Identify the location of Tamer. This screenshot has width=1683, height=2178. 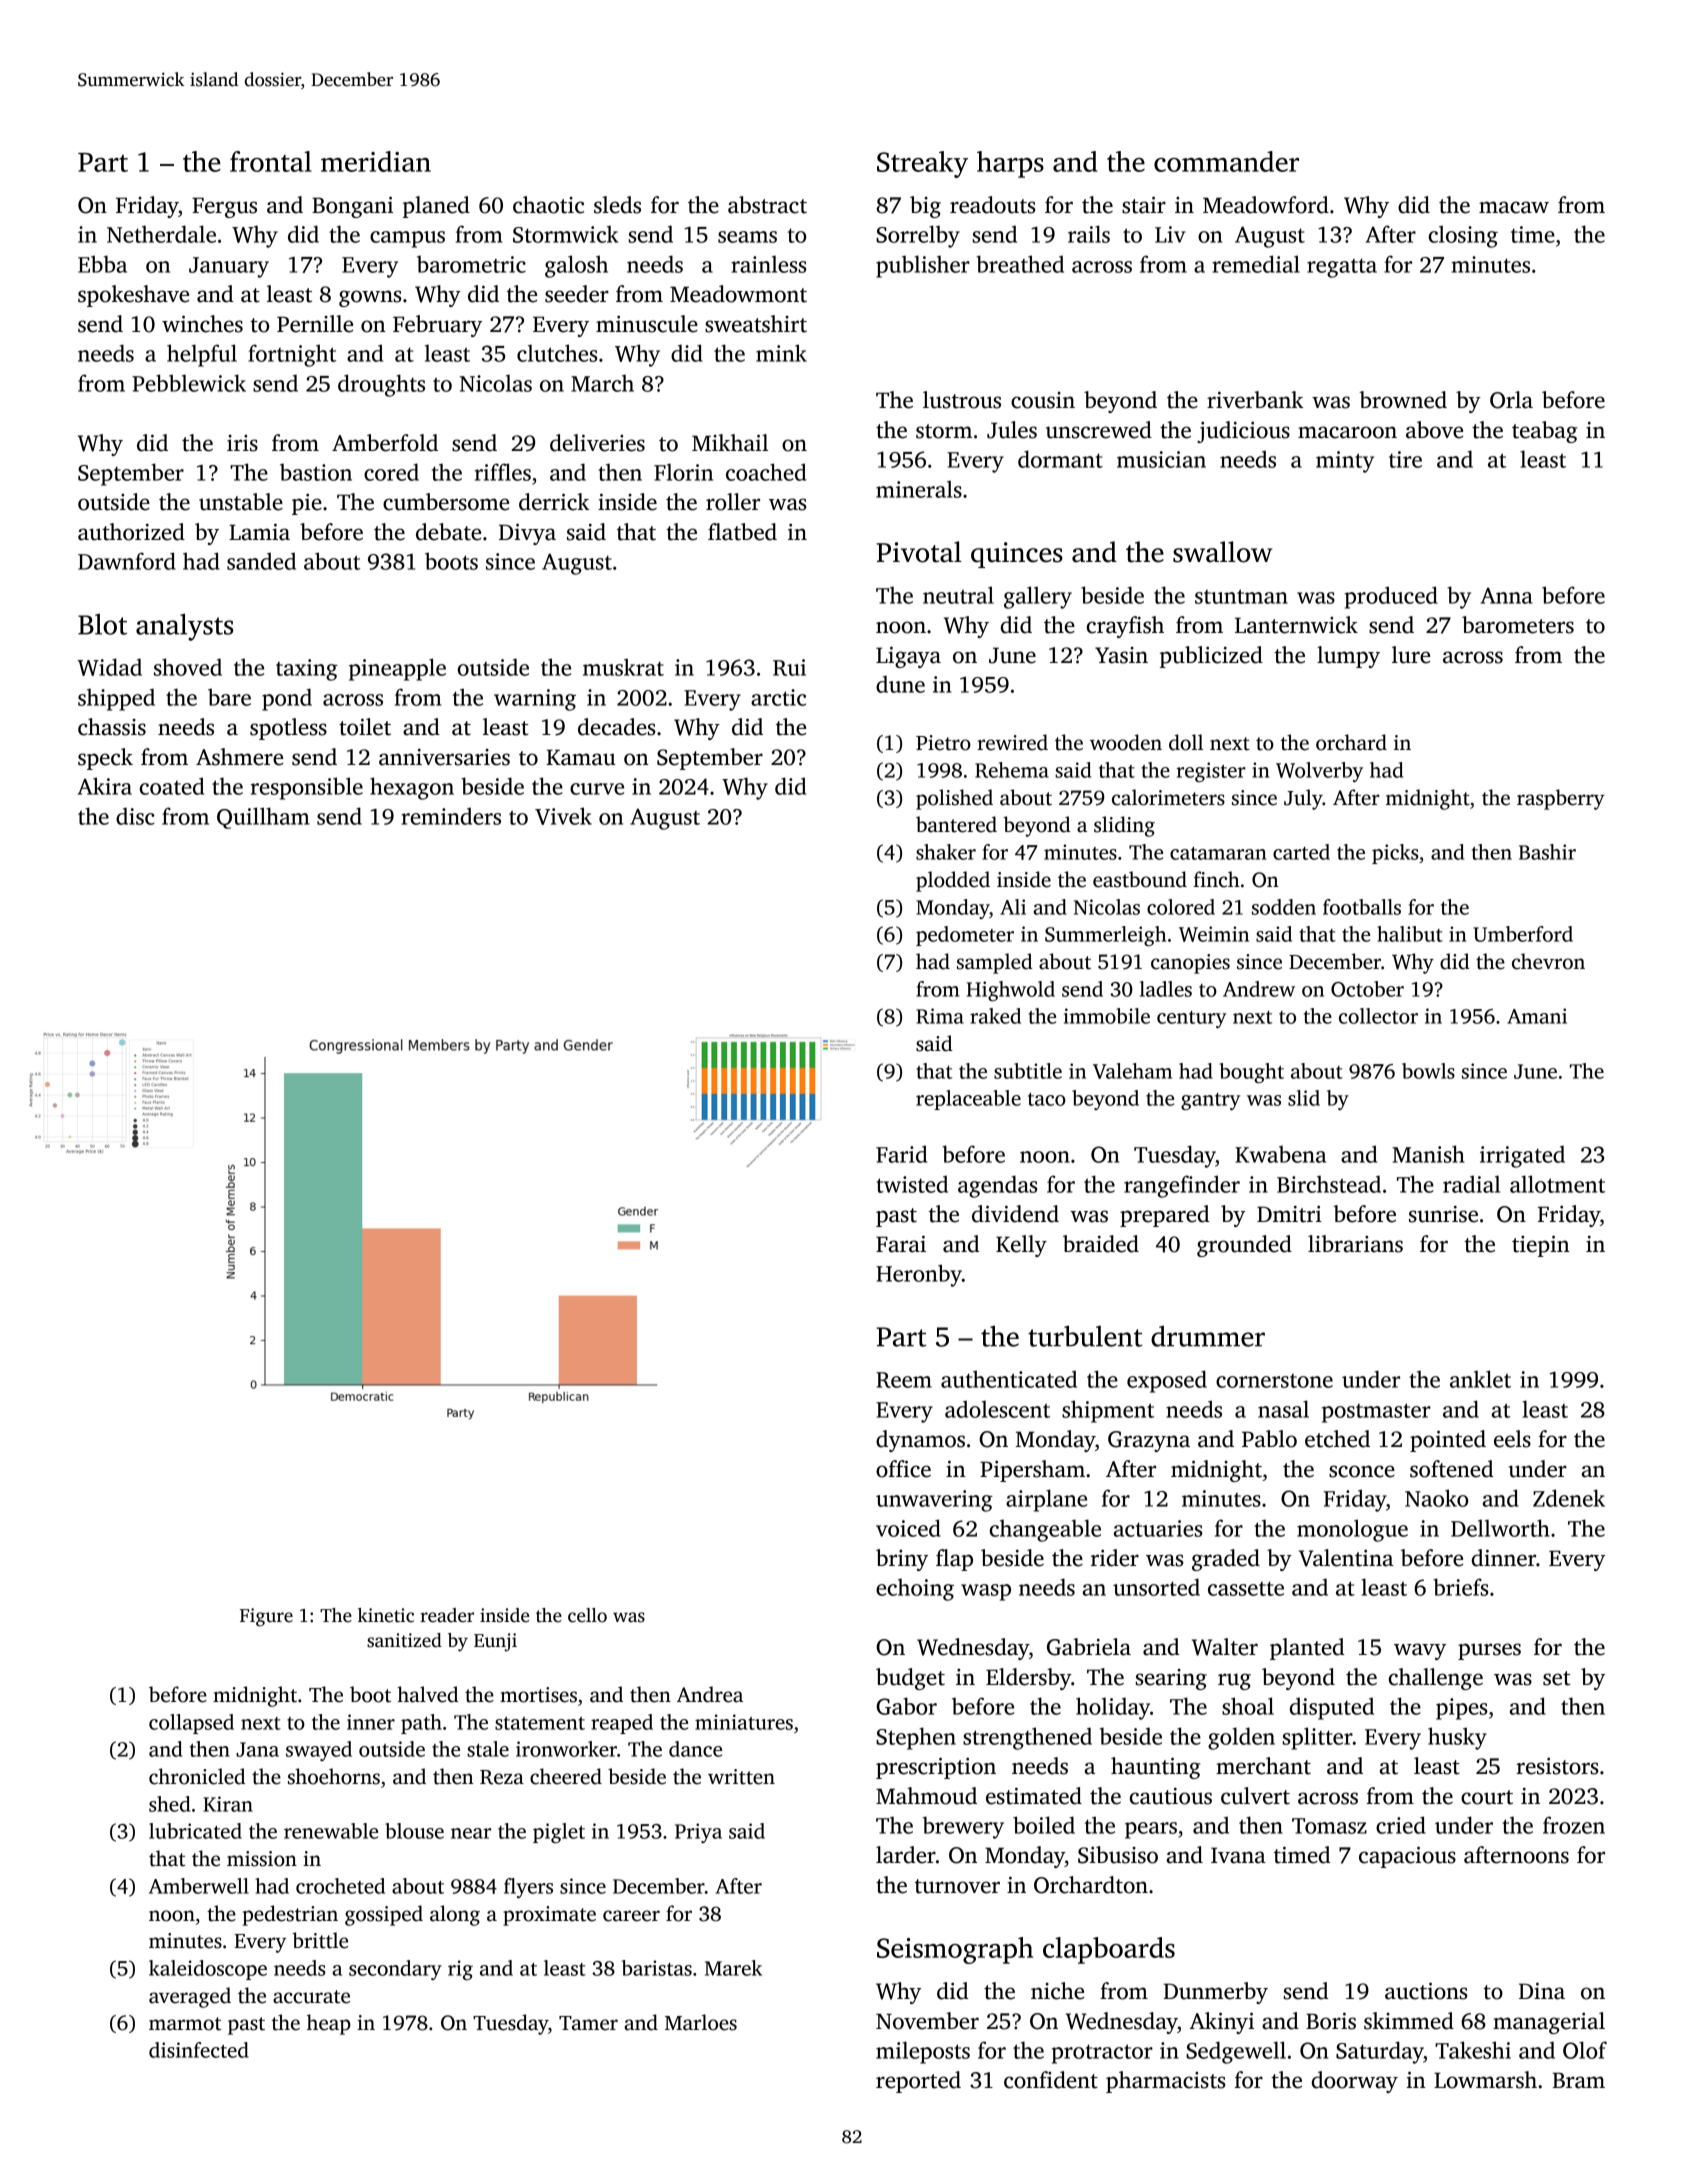
(588, 2023).
